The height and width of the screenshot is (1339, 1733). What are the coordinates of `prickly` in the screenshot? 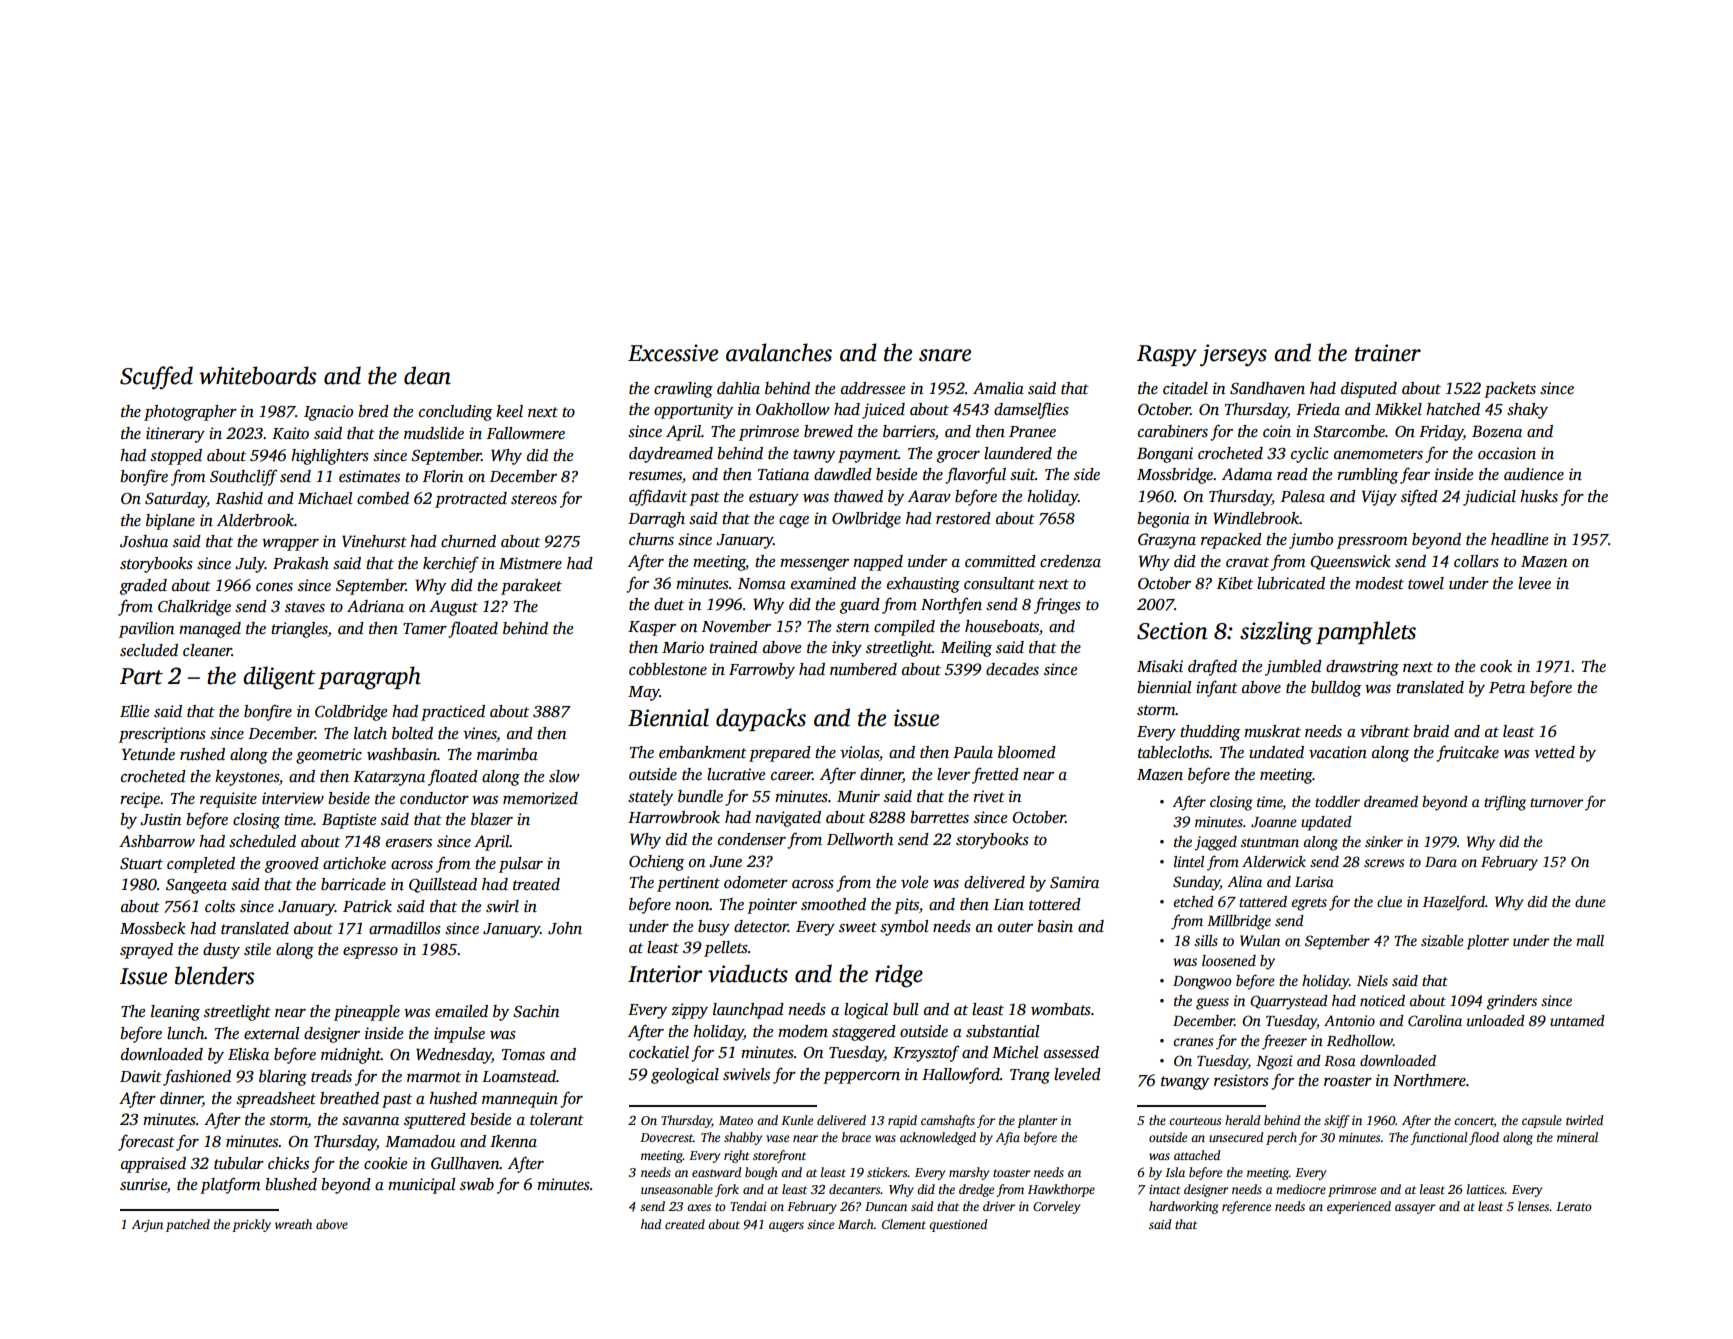 It's located at (251, 1225).
